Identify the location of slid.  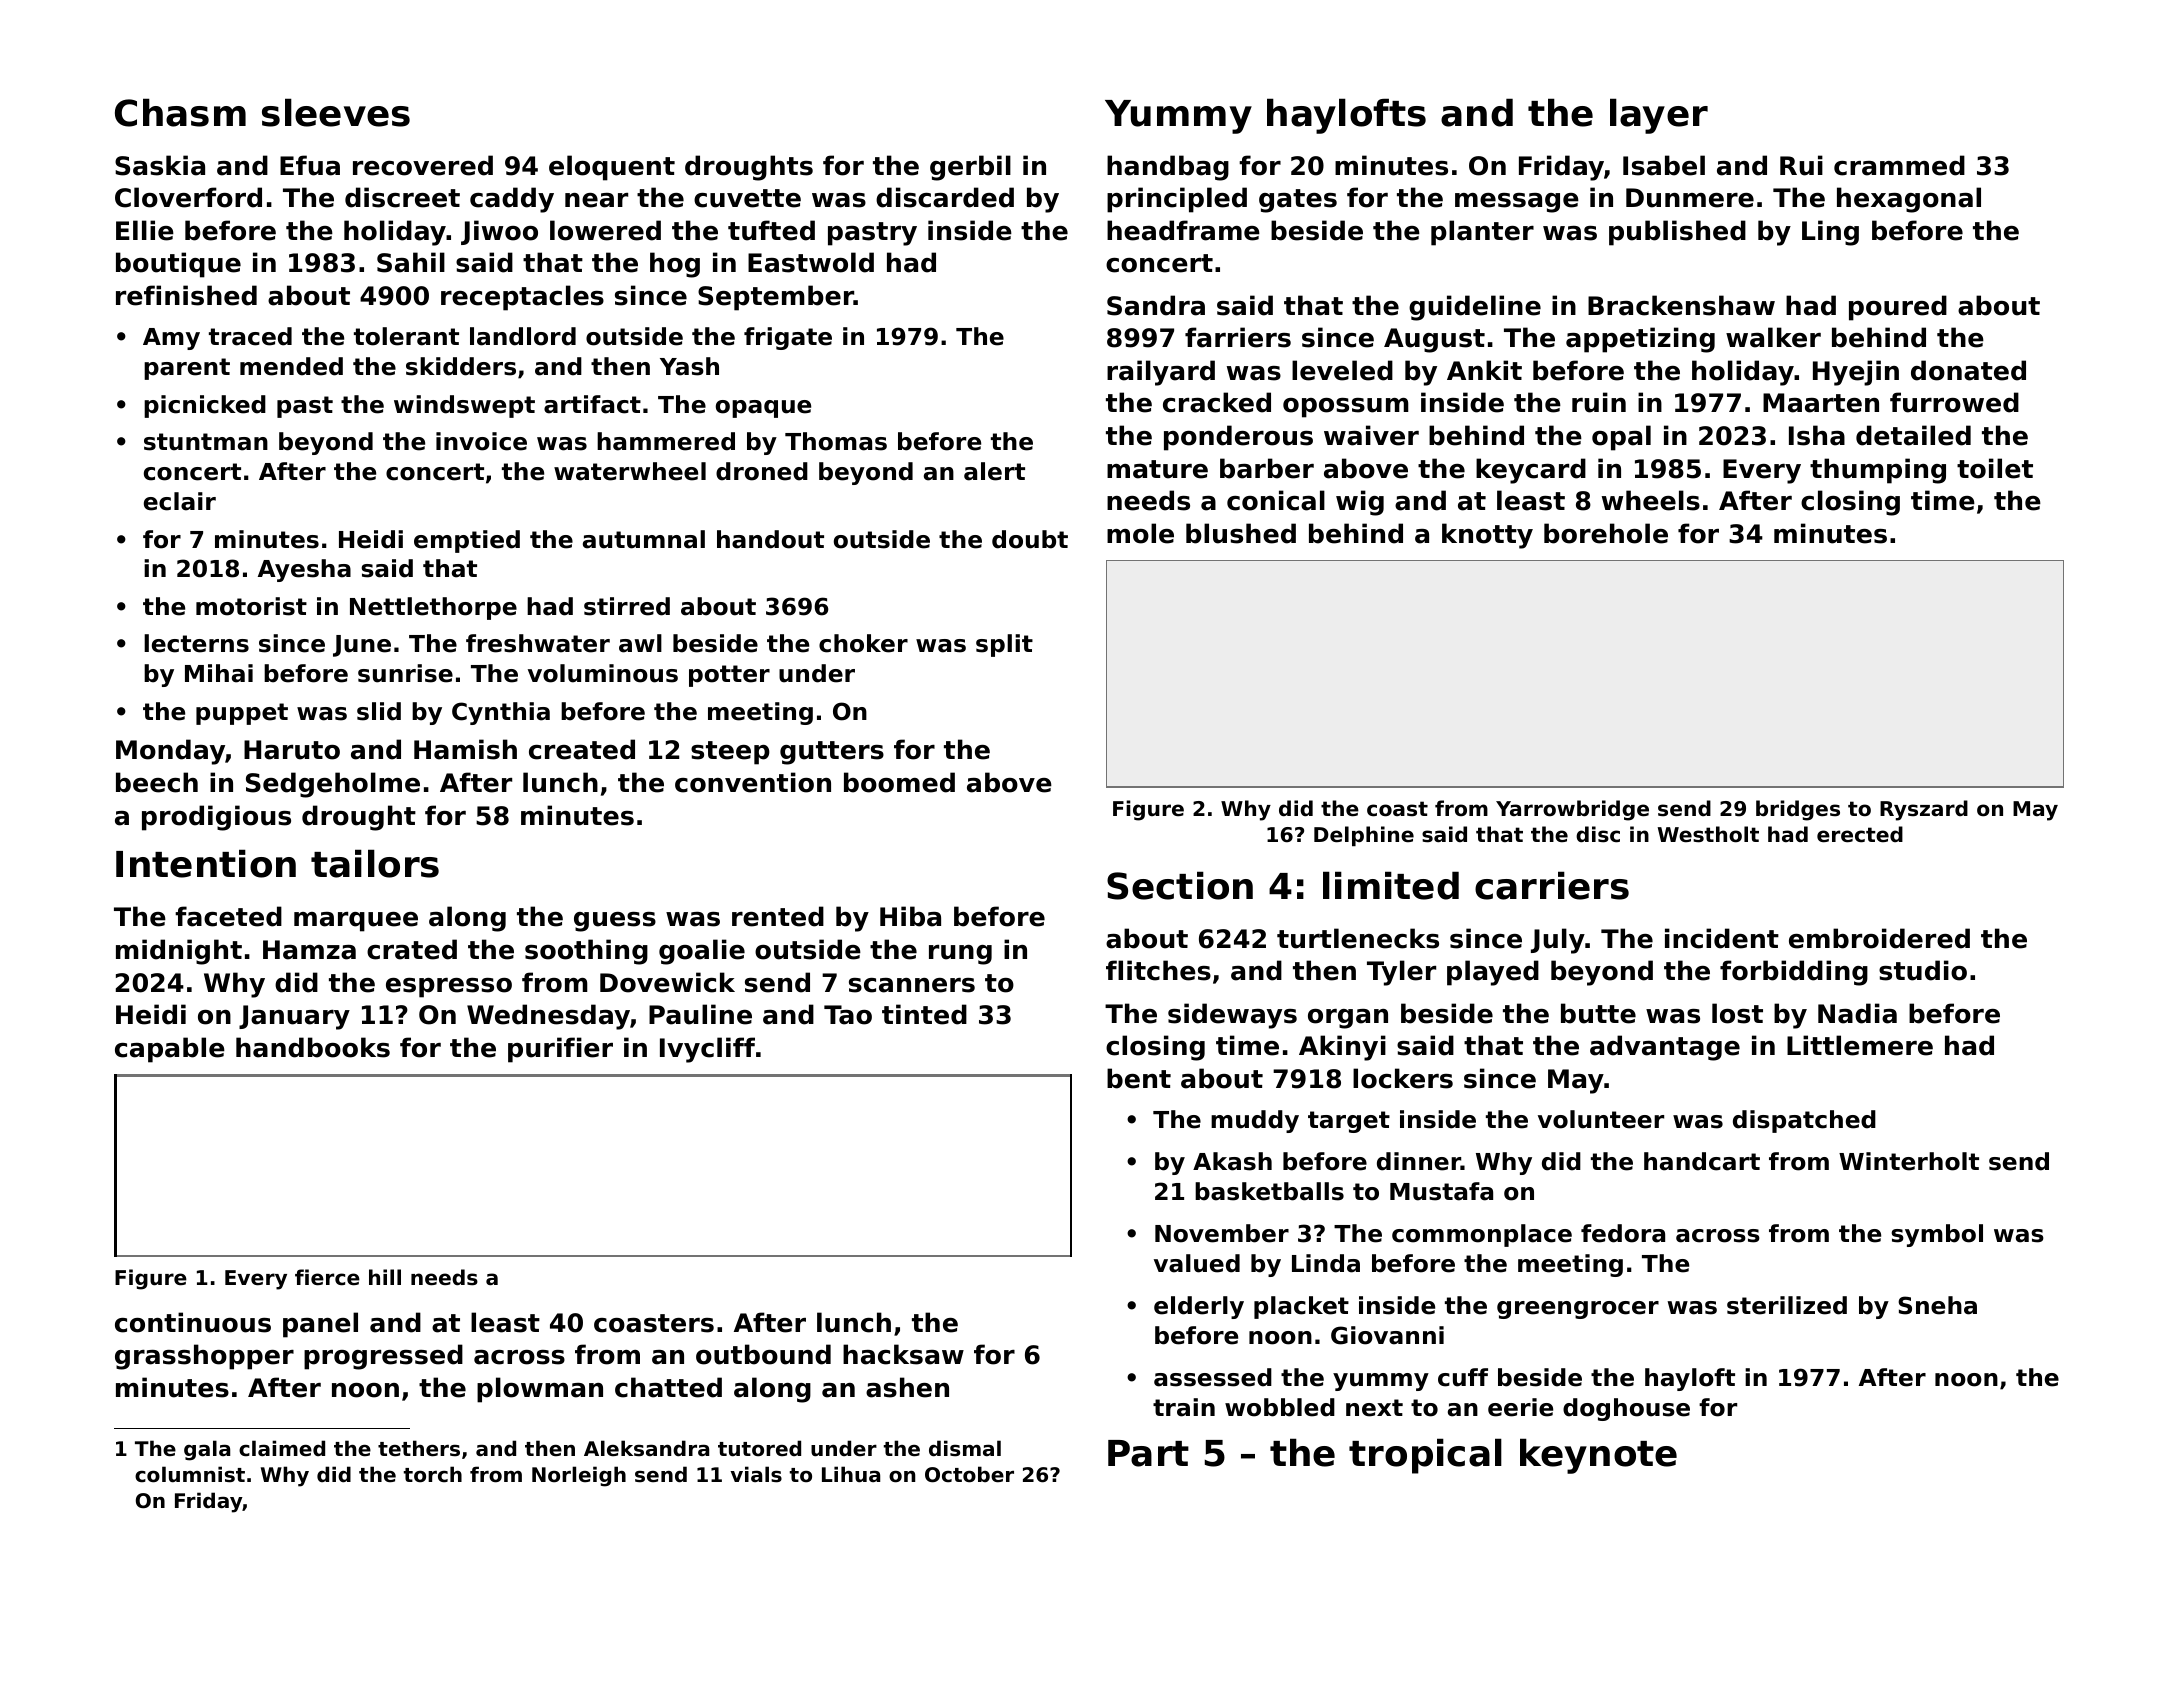
(379, 711).
